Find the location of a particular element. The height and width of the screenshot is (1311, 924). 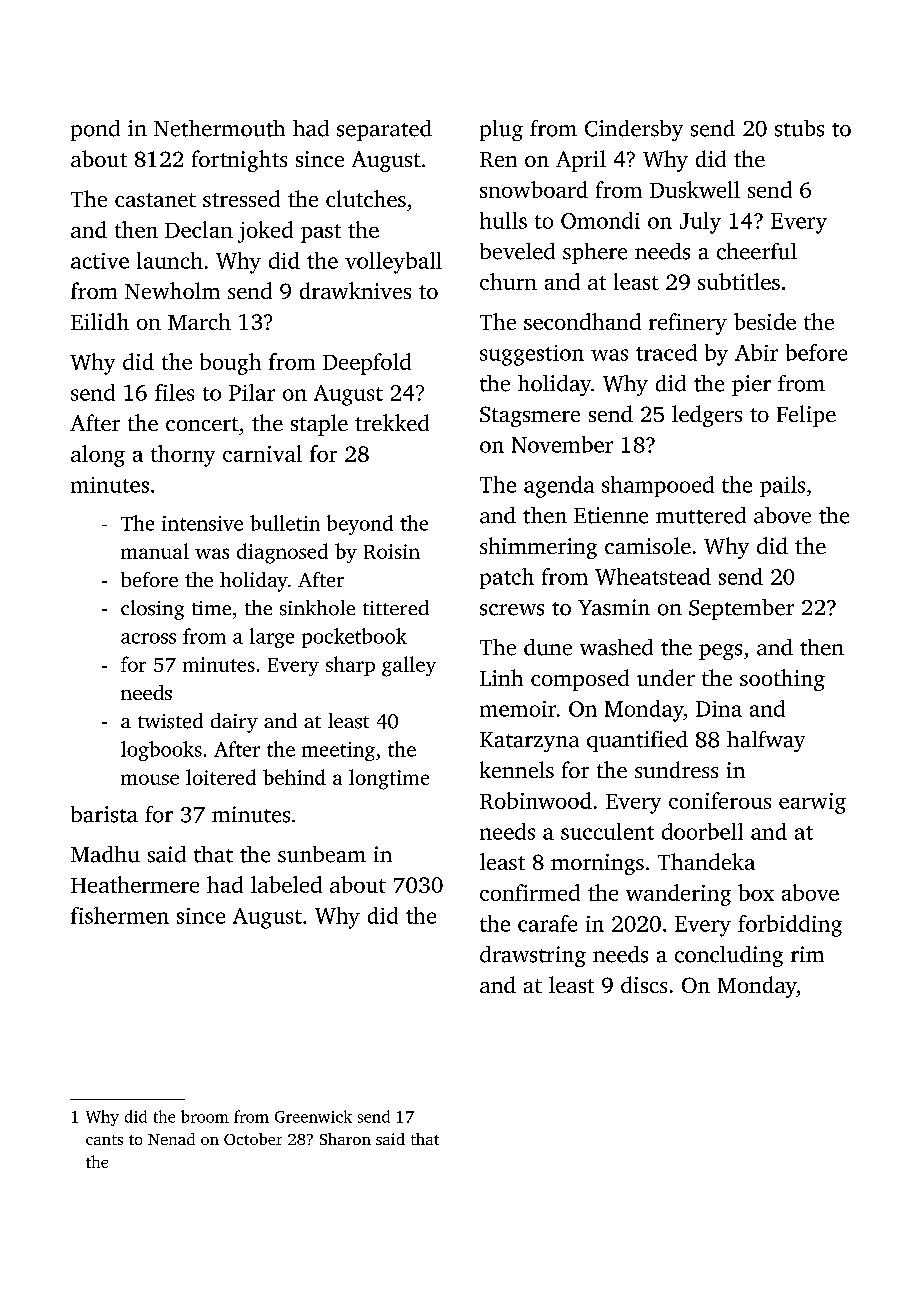

joked is located at coordinates (265, 232).
